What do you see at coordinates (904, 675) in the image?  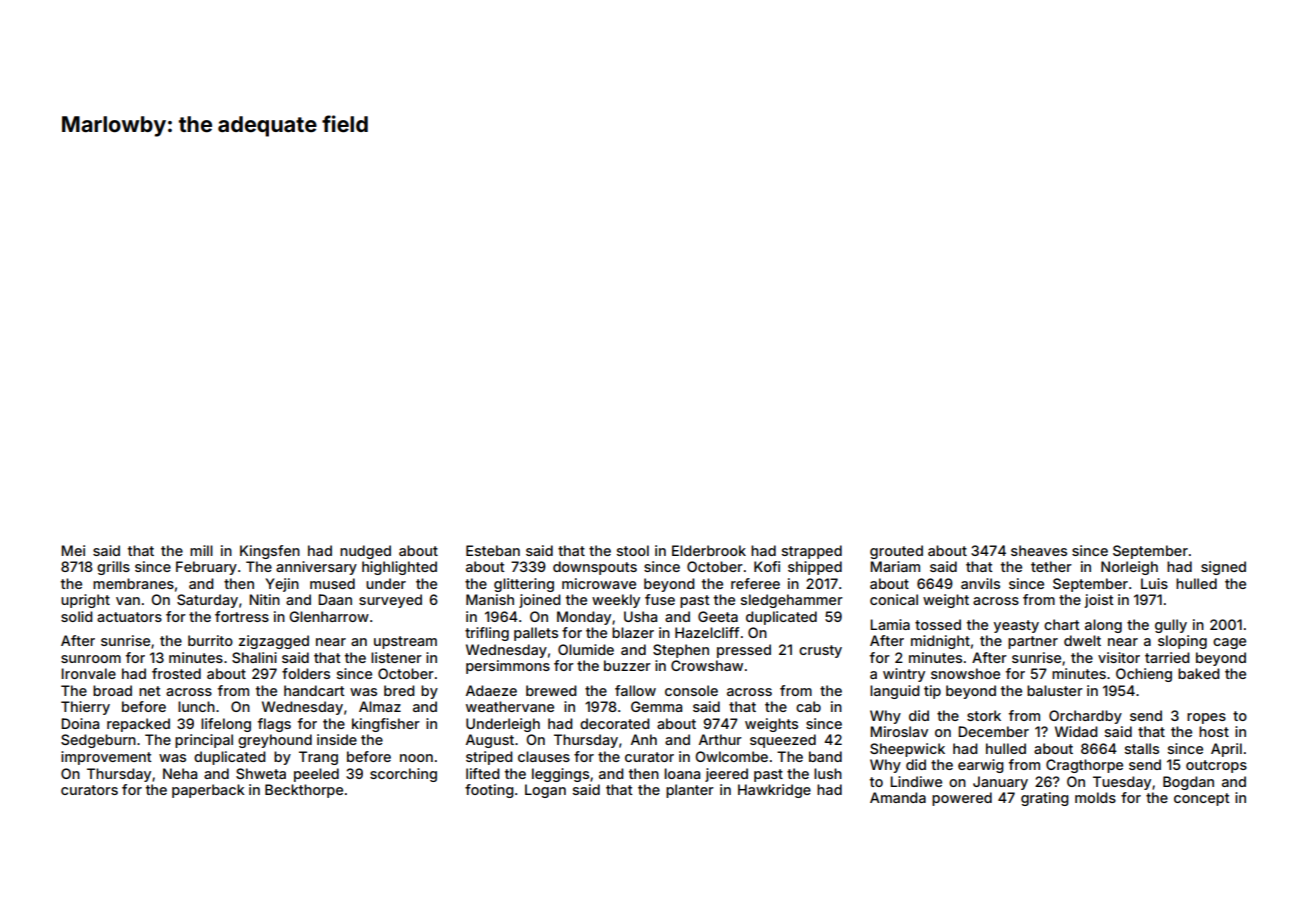 I see `wintry` at bounding box center [904, 675].
